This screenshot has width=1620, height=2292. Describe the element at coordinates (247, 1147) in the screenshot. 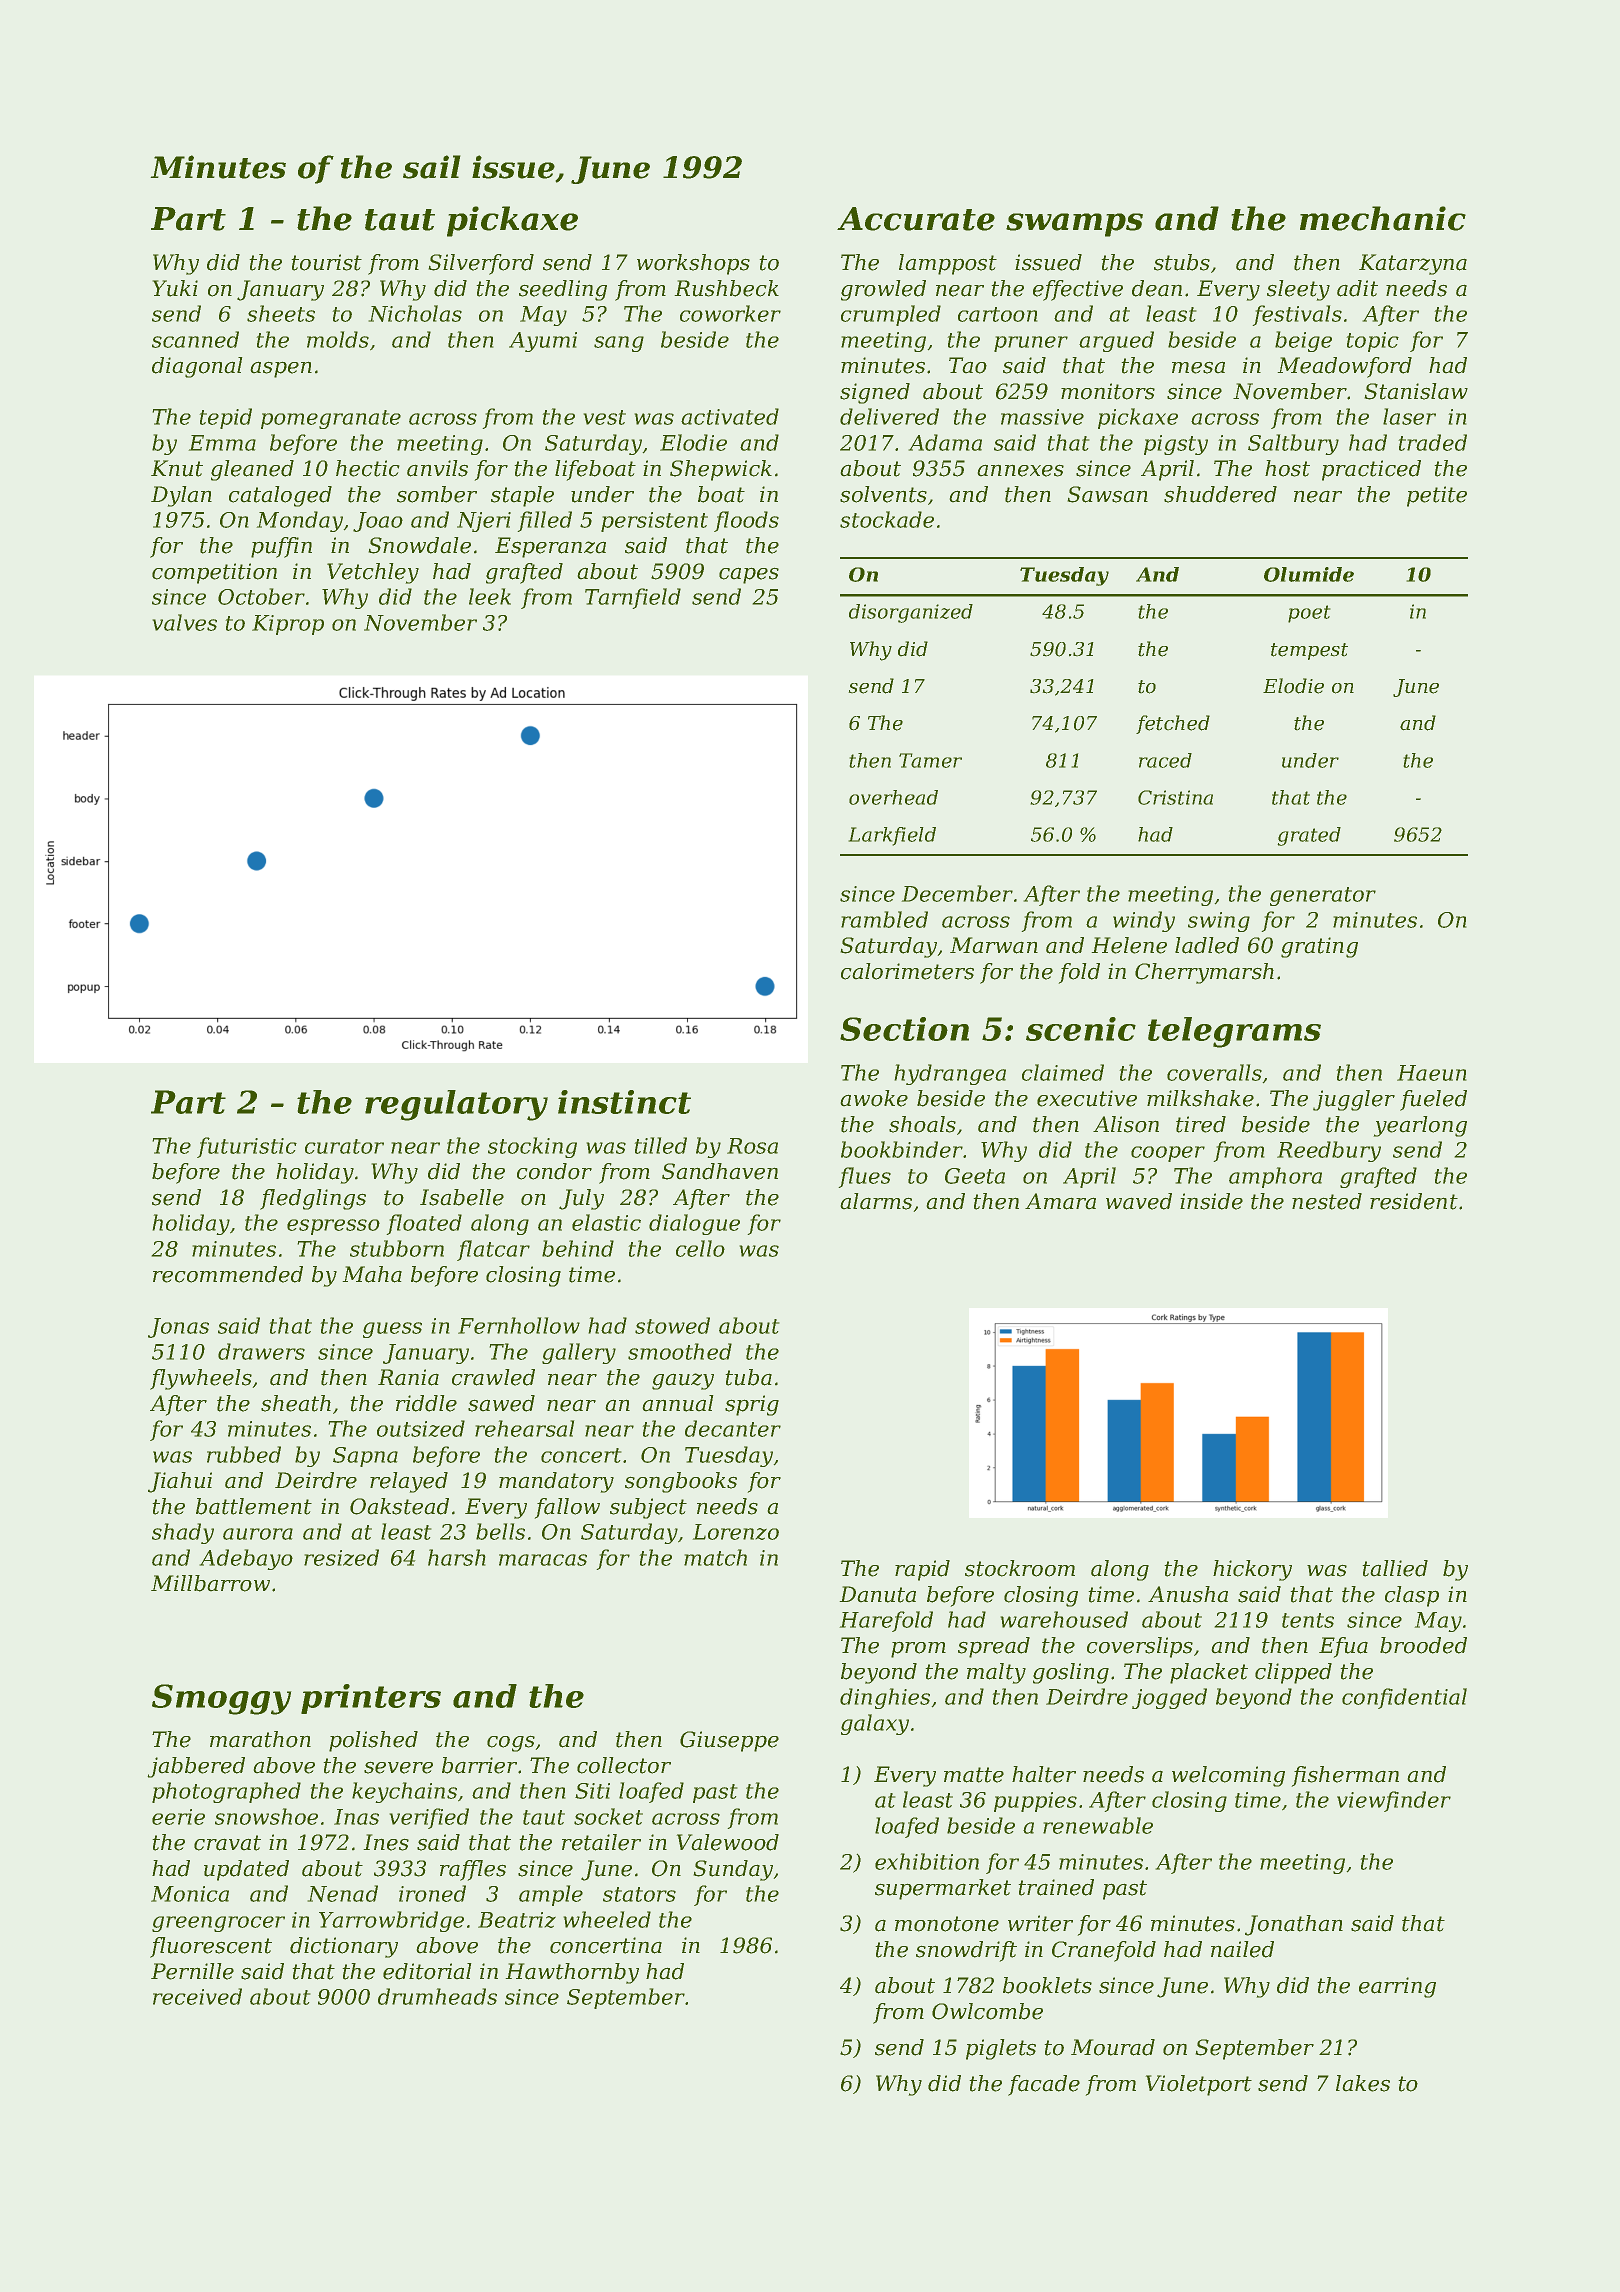

I see `futuristic` at that location.
